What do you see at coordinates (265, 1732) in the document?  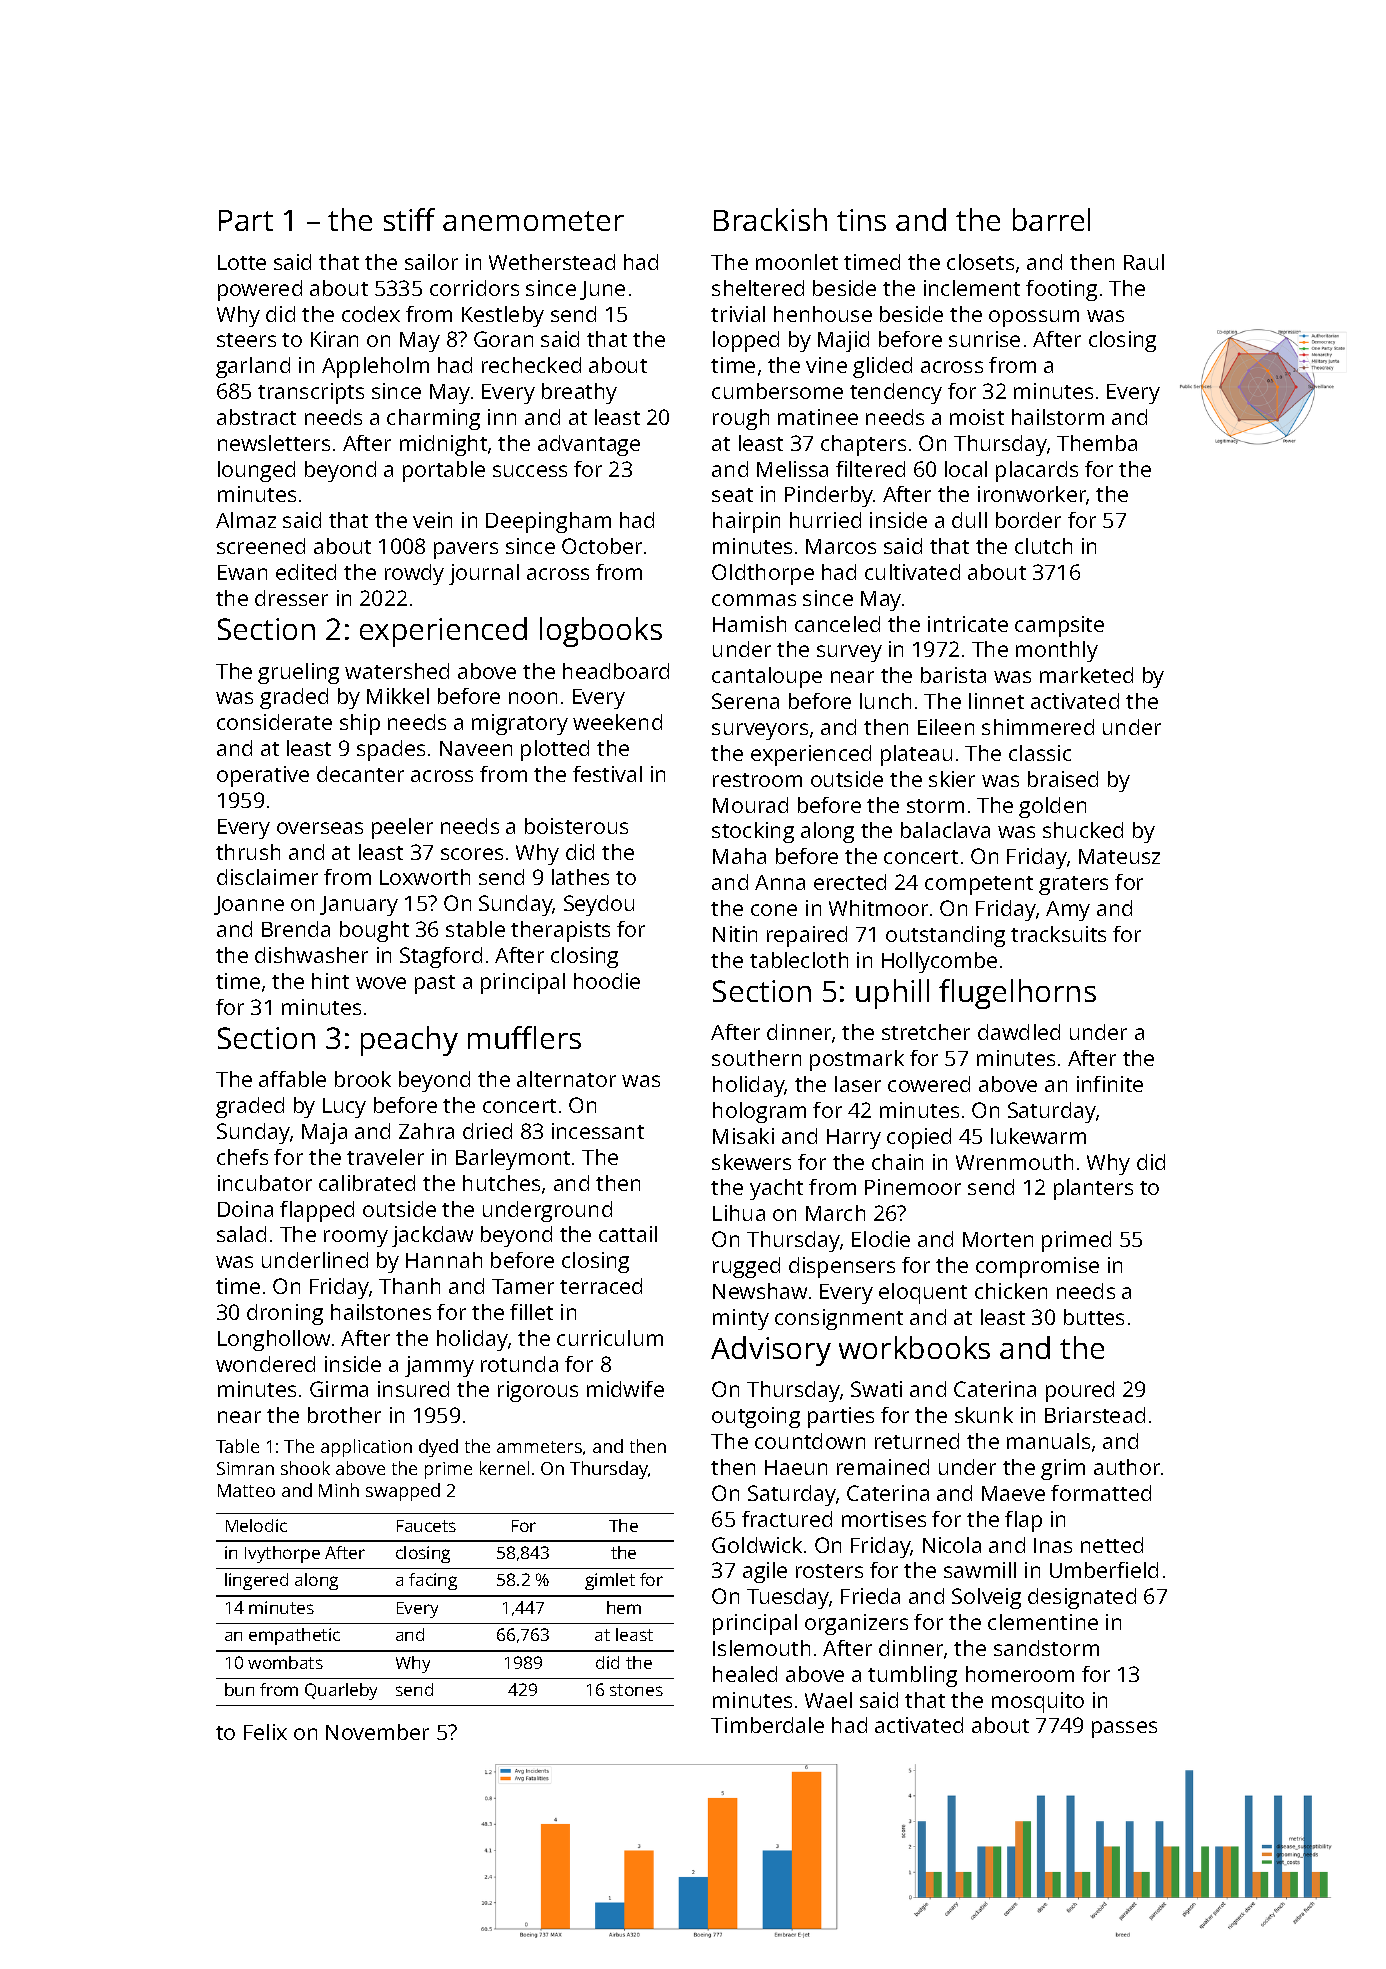 I see `Felix` at bounding box center [265, 1732].
